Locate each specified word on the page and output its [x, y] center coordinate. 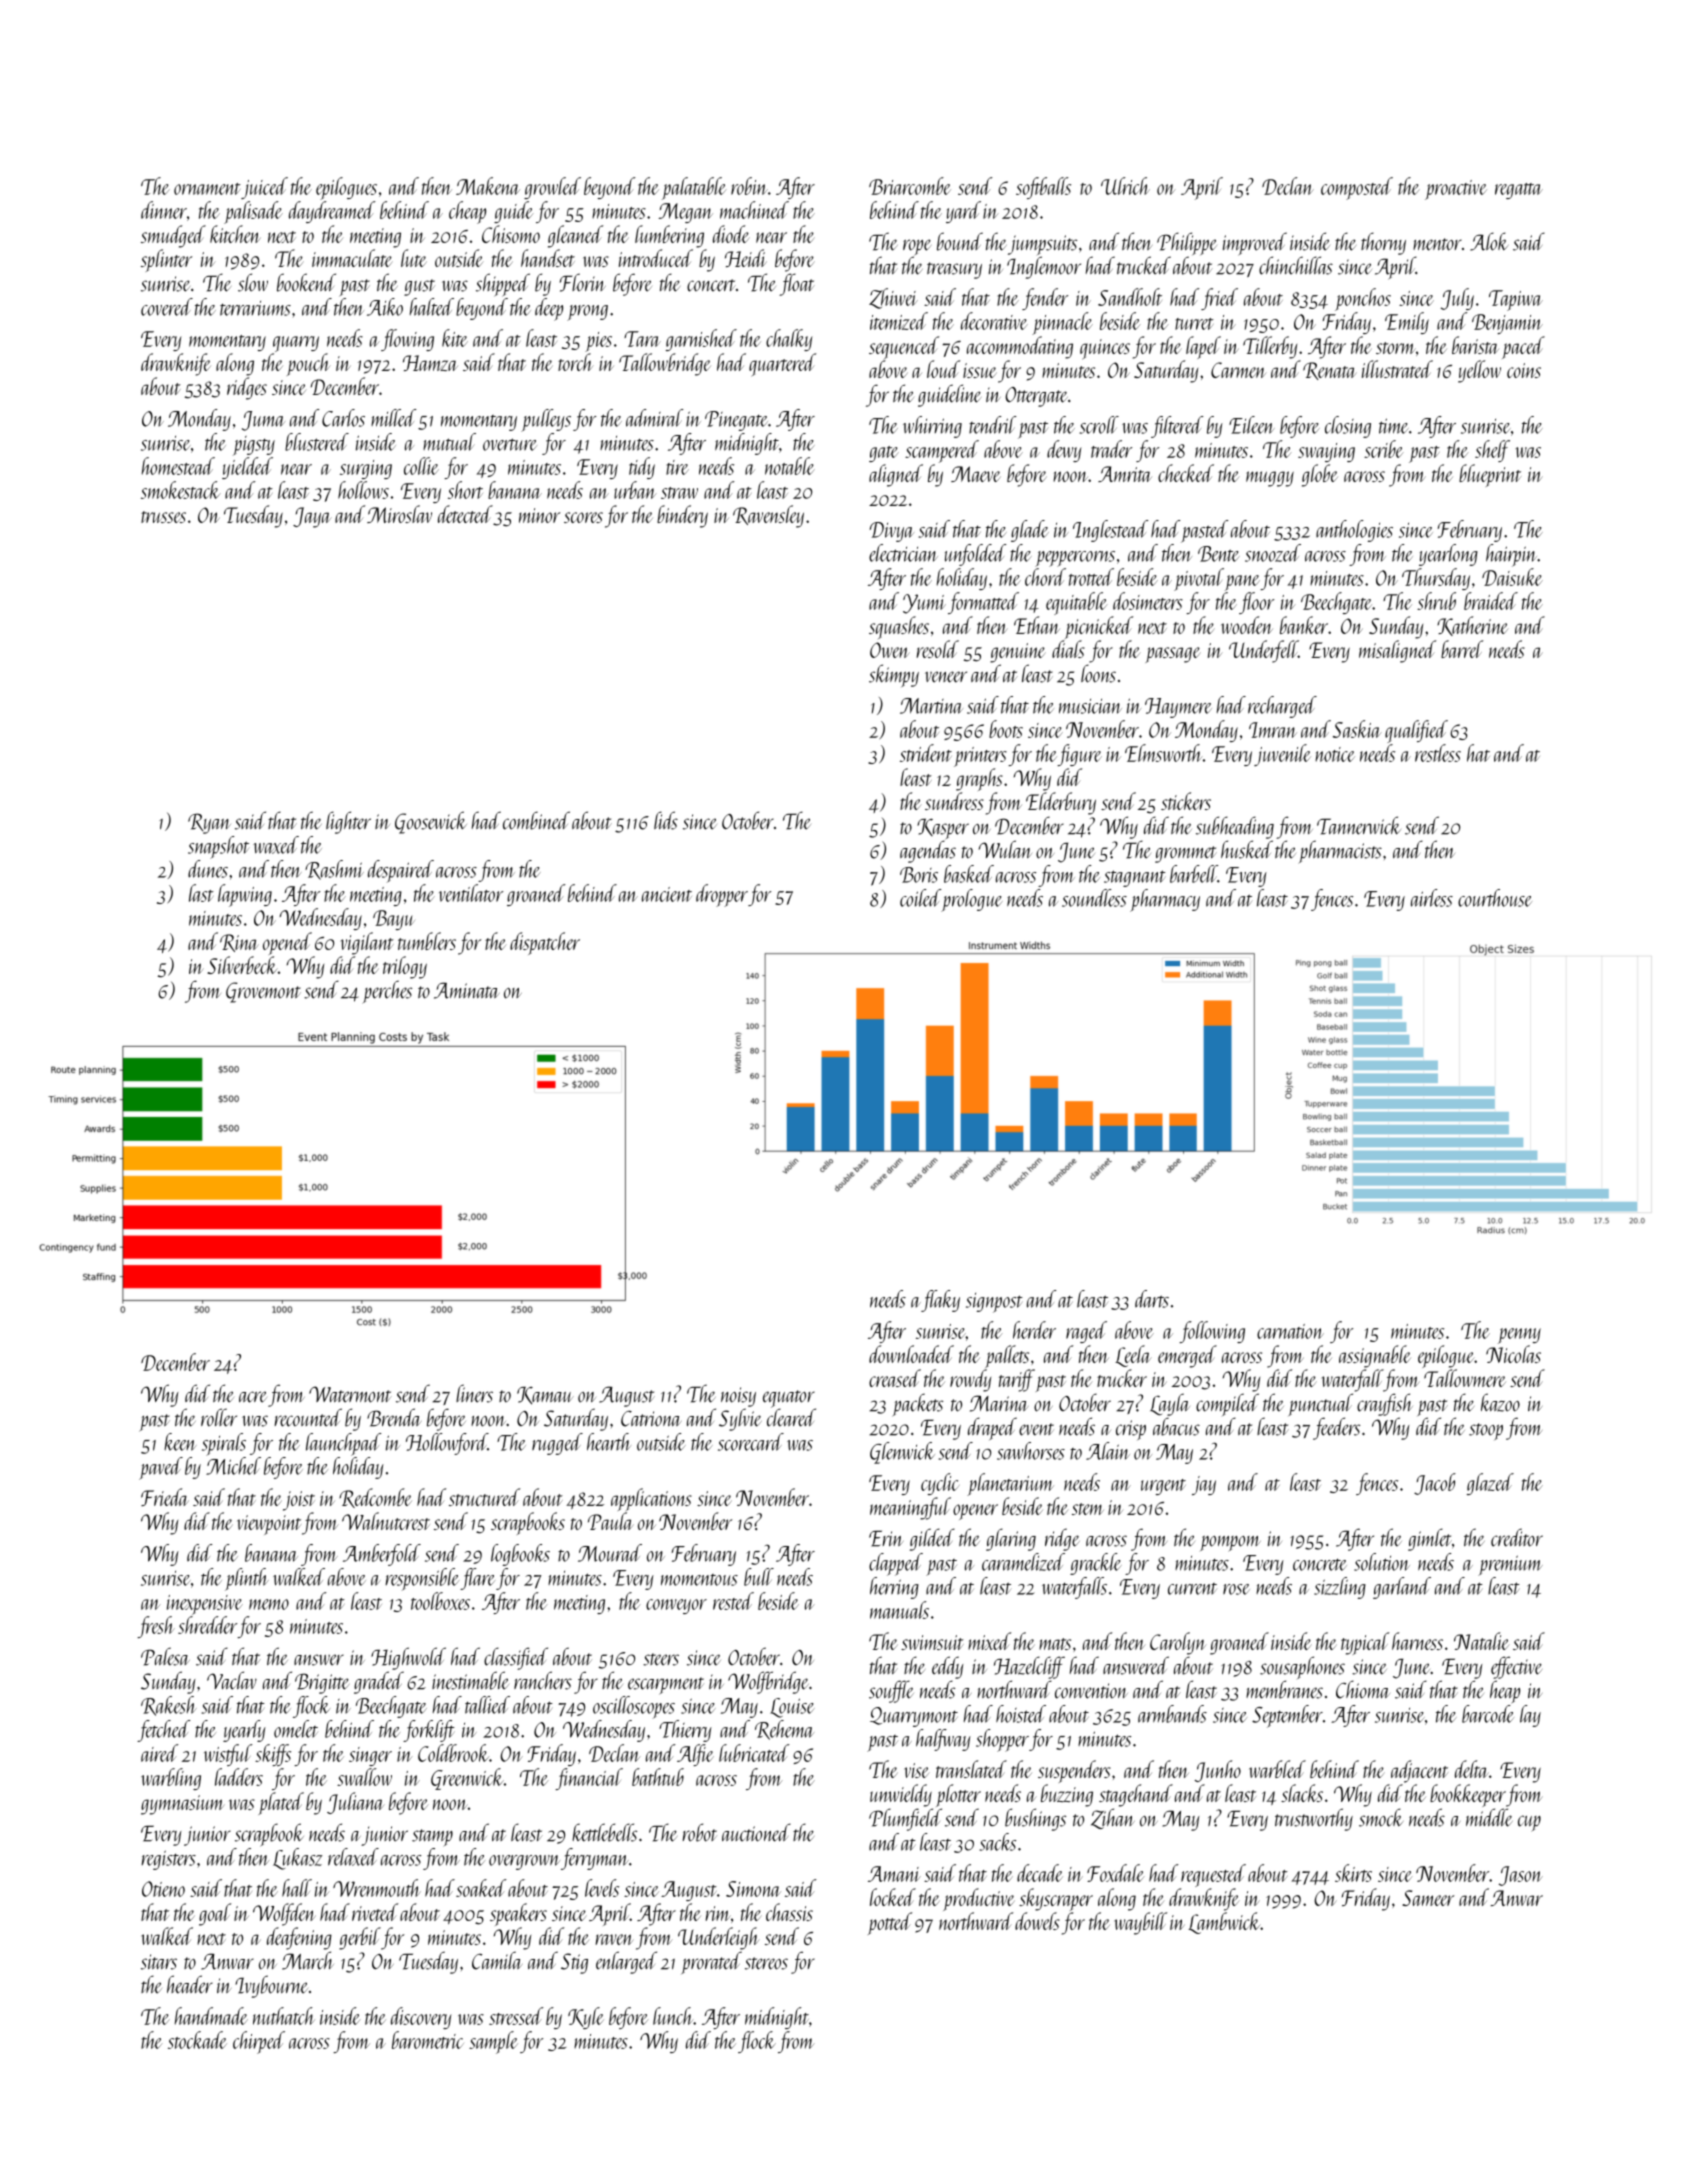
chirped [259, 2042]
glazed [1490, 1484]
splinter [166, 260]
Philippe [1187, 243]
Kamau [545, 1396]
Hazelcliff [1029, 1667]
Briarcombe [910, 186]
